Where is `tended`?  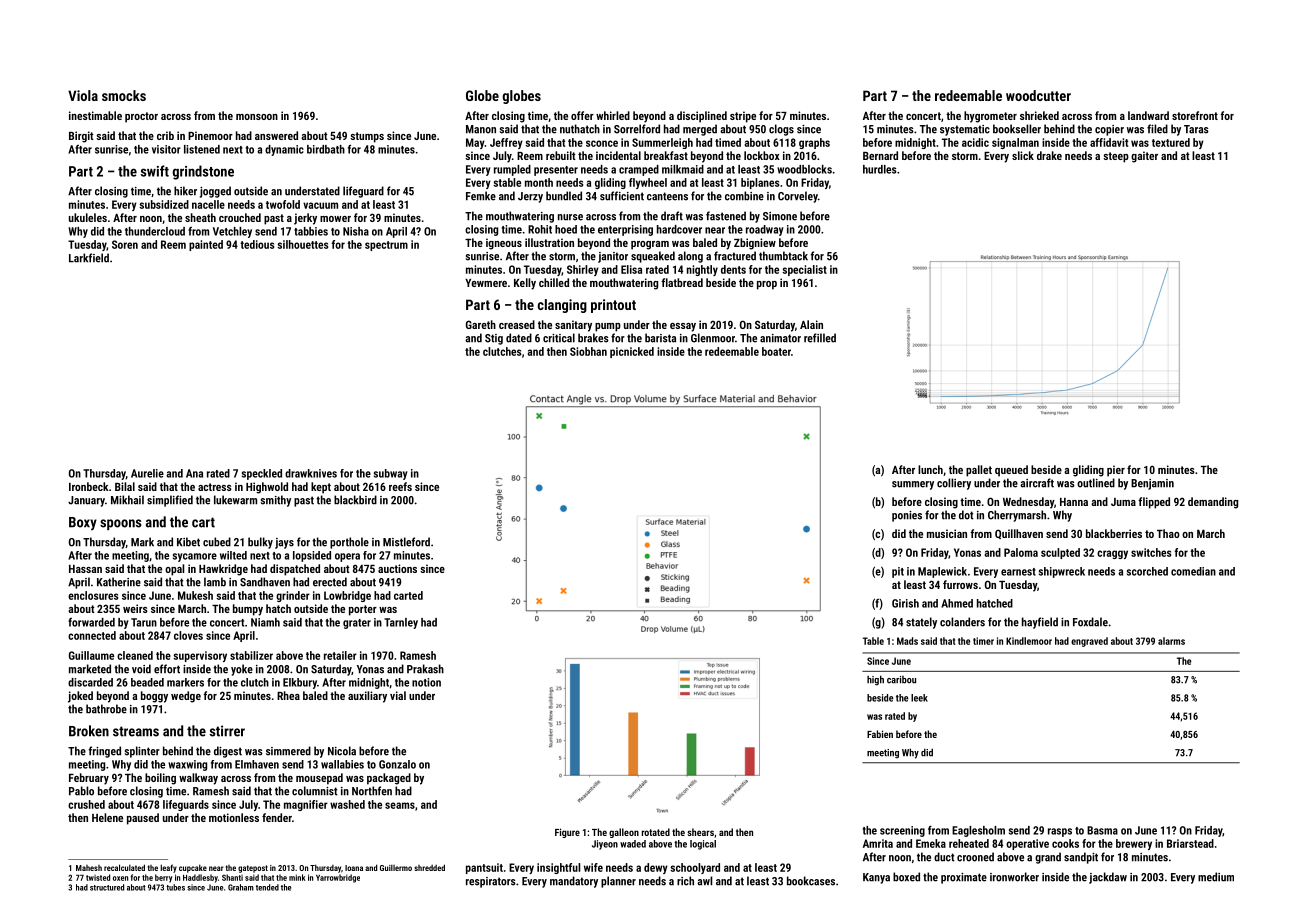 tended is located at coordinates (267, 887).
